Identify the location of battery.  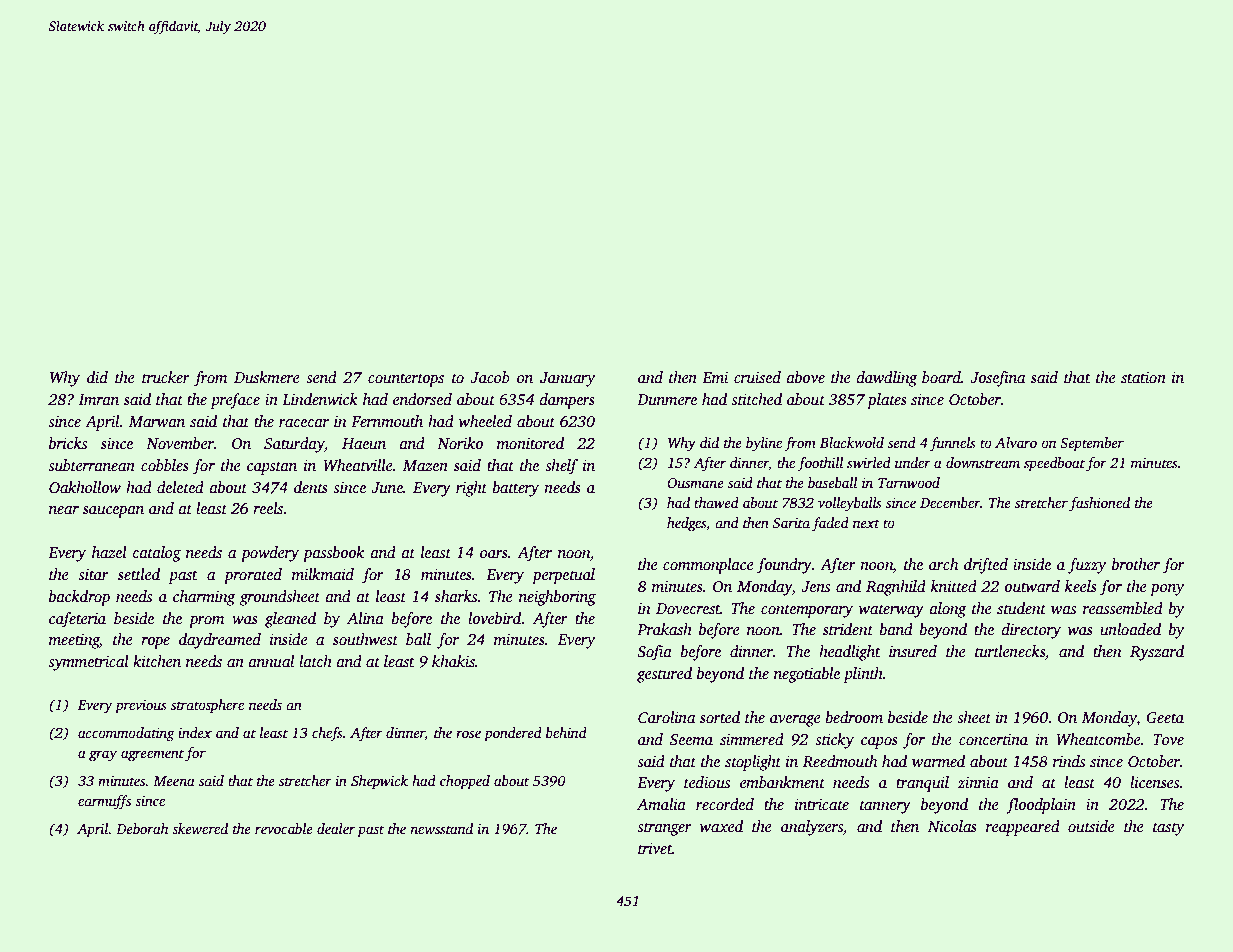
(515, 489).
